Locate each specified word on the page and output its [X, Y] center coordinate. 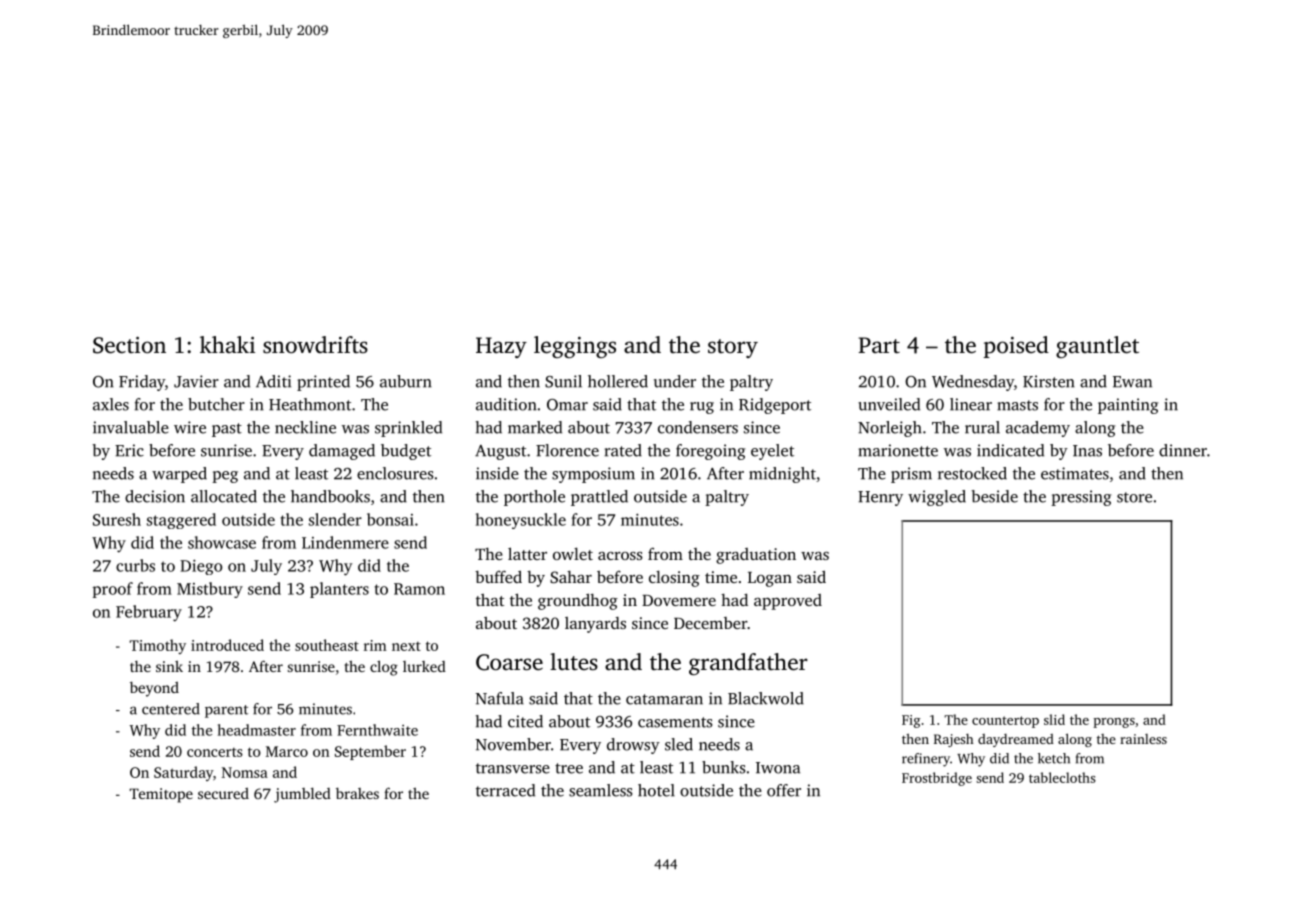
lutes [574, 661]
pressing [1081, 498]
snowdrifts [315, 344]
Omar [567, 405]
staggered [181, 521]
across [620, 556]
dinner [1183, 450]
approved [788, 602]
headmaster [257, 730]
